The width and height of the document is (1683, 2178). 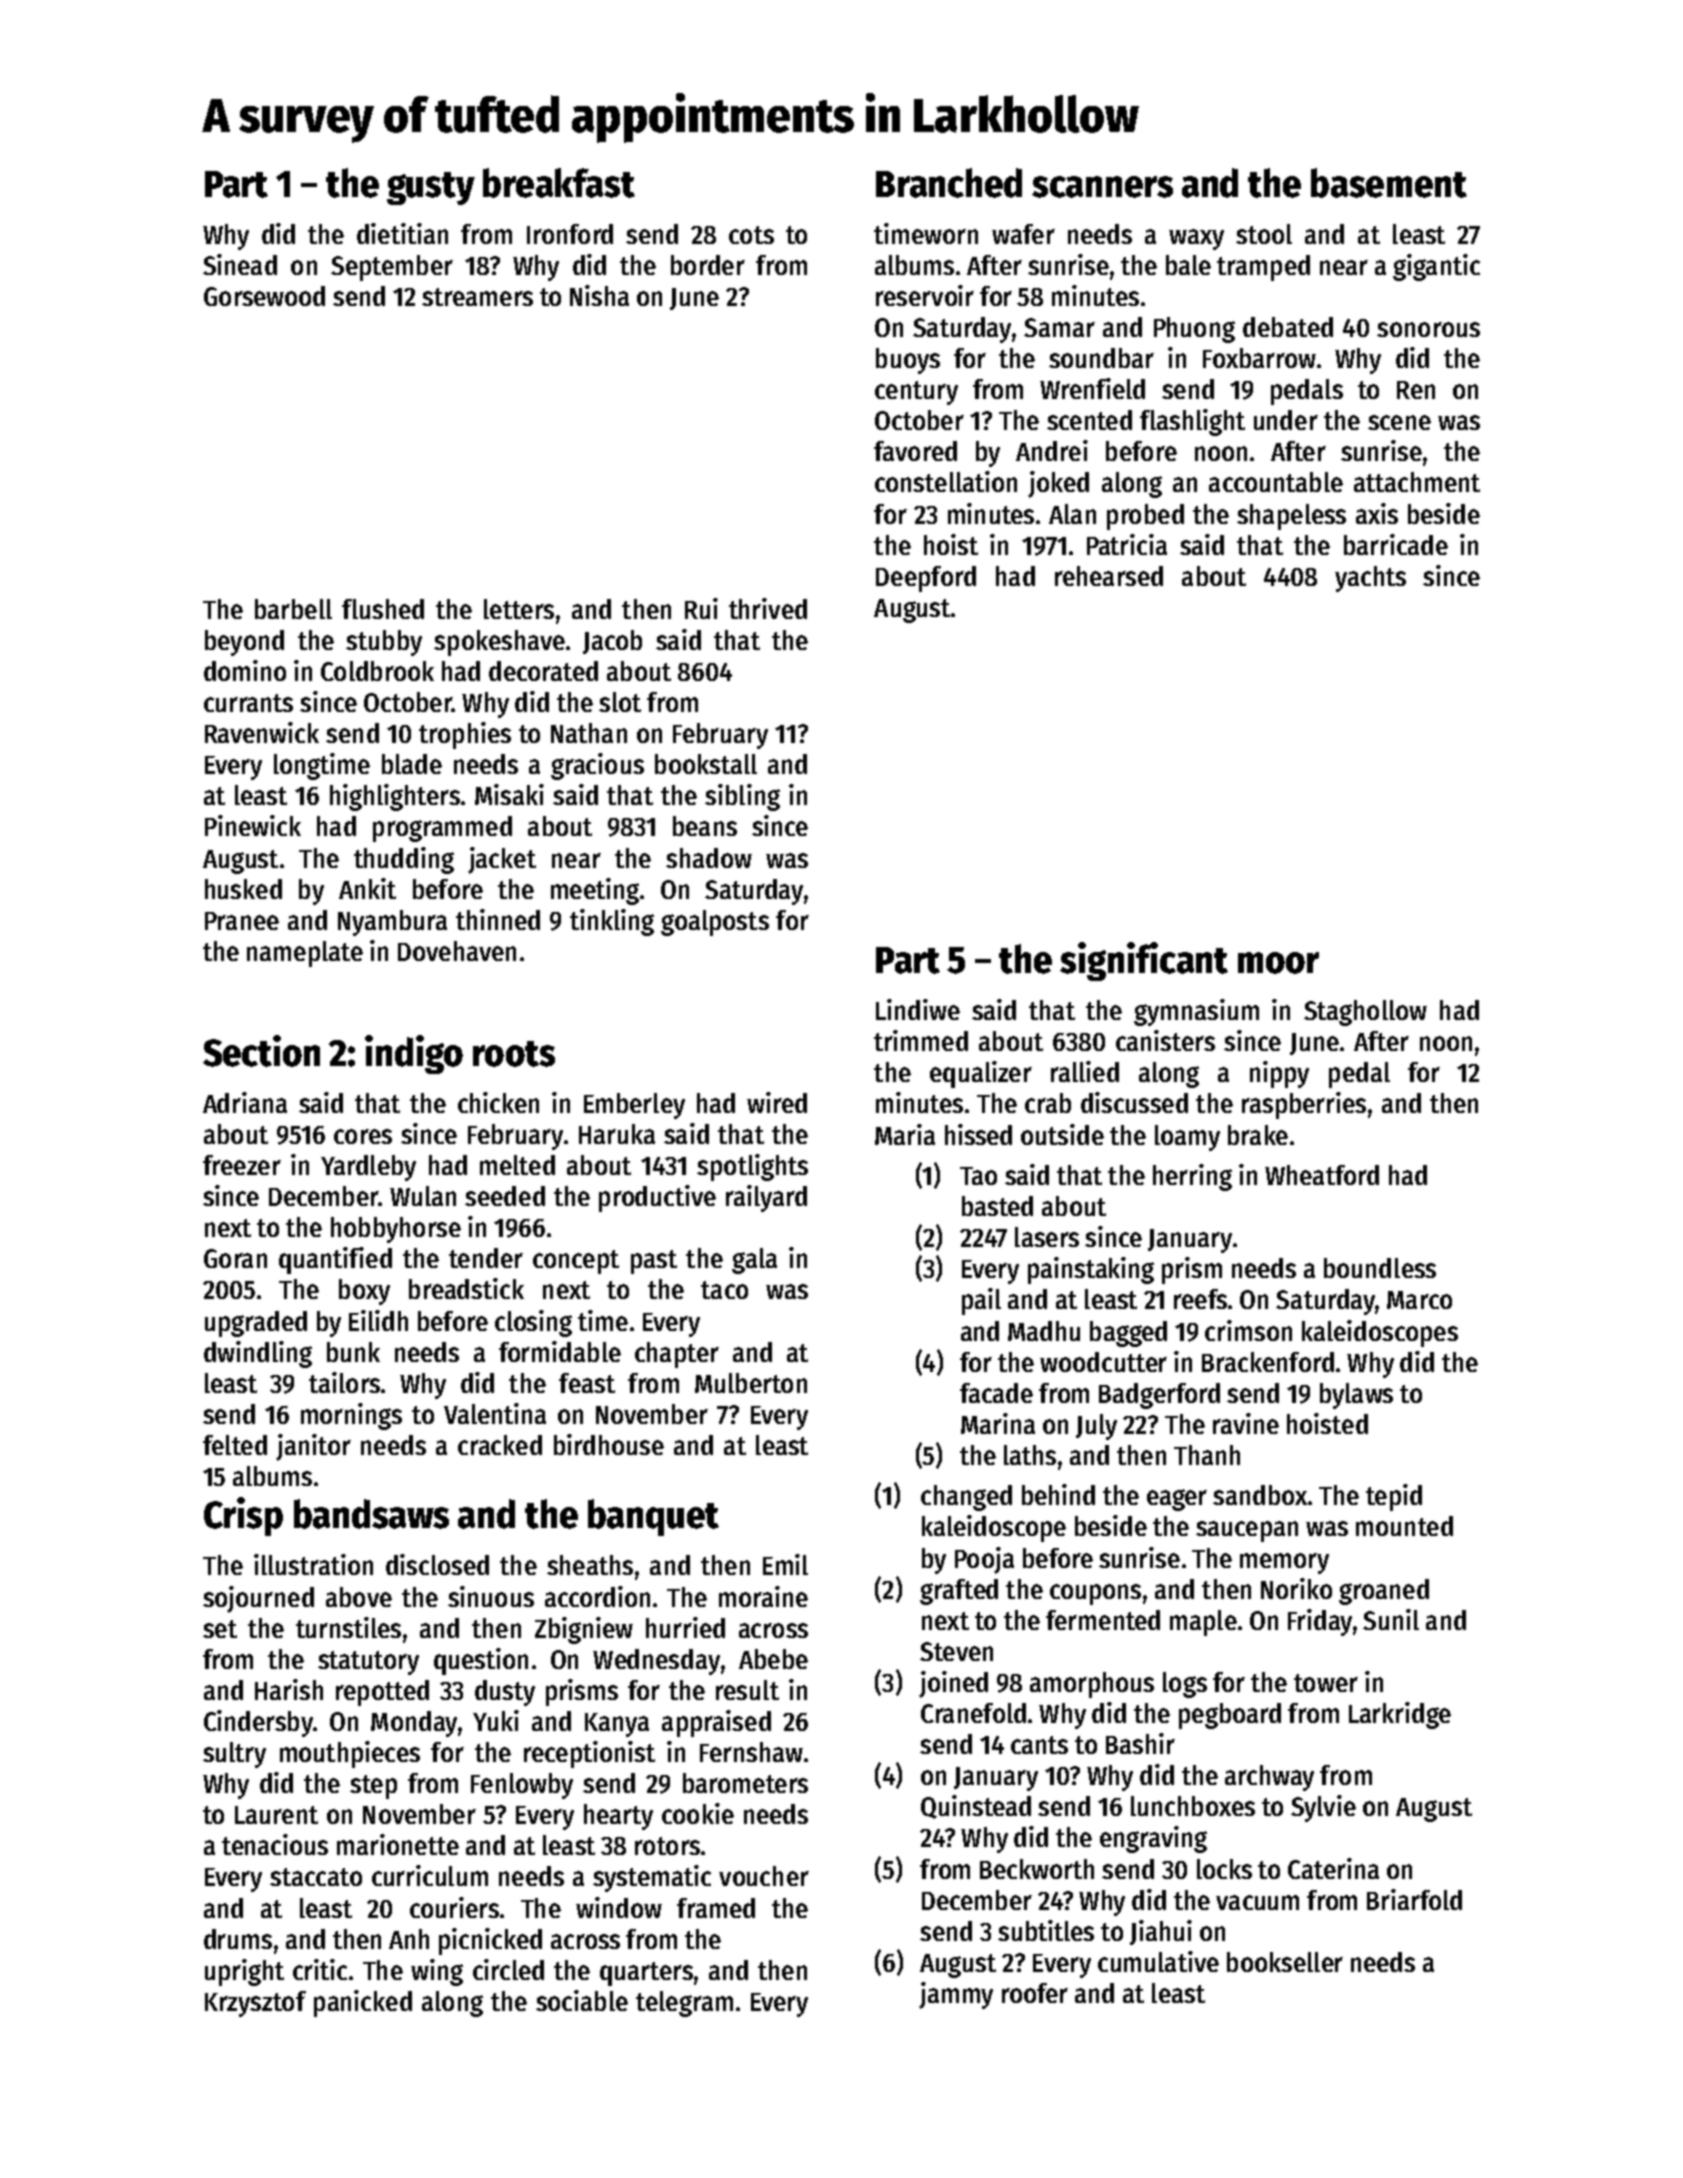 I want to click on basement, so click(x=1389, y=183).
